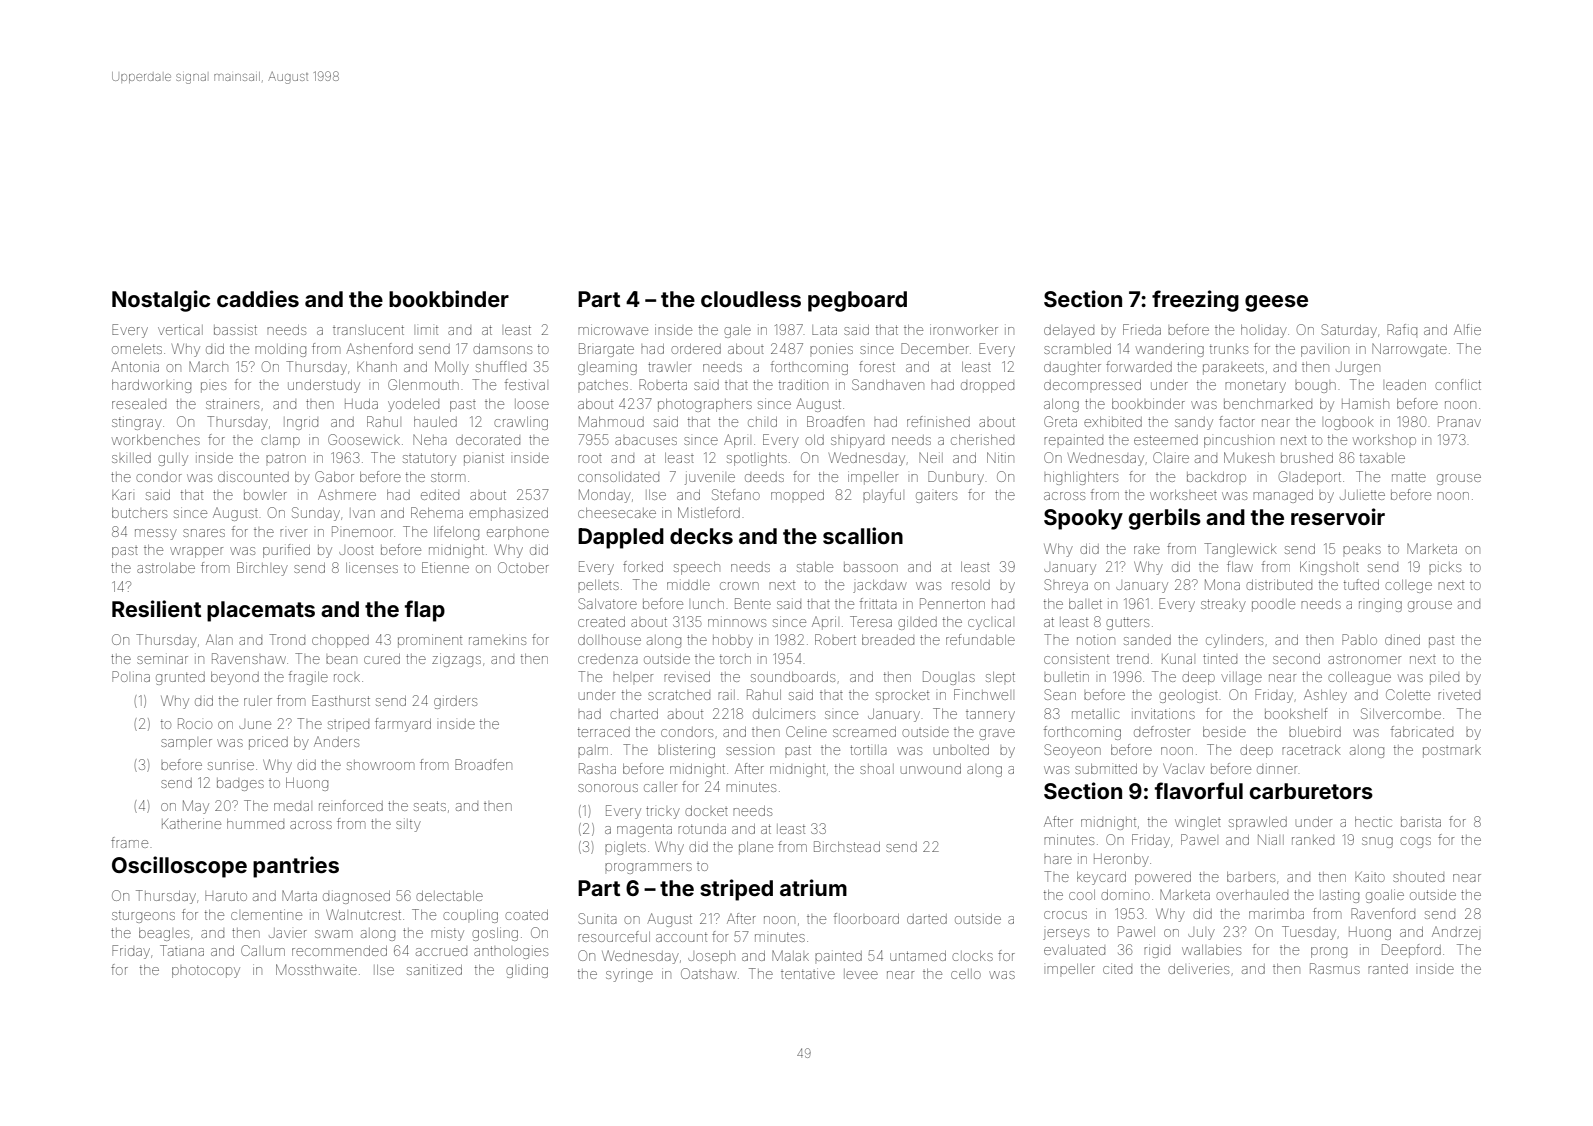  I want to click on Dappled, so click(621, 538).
